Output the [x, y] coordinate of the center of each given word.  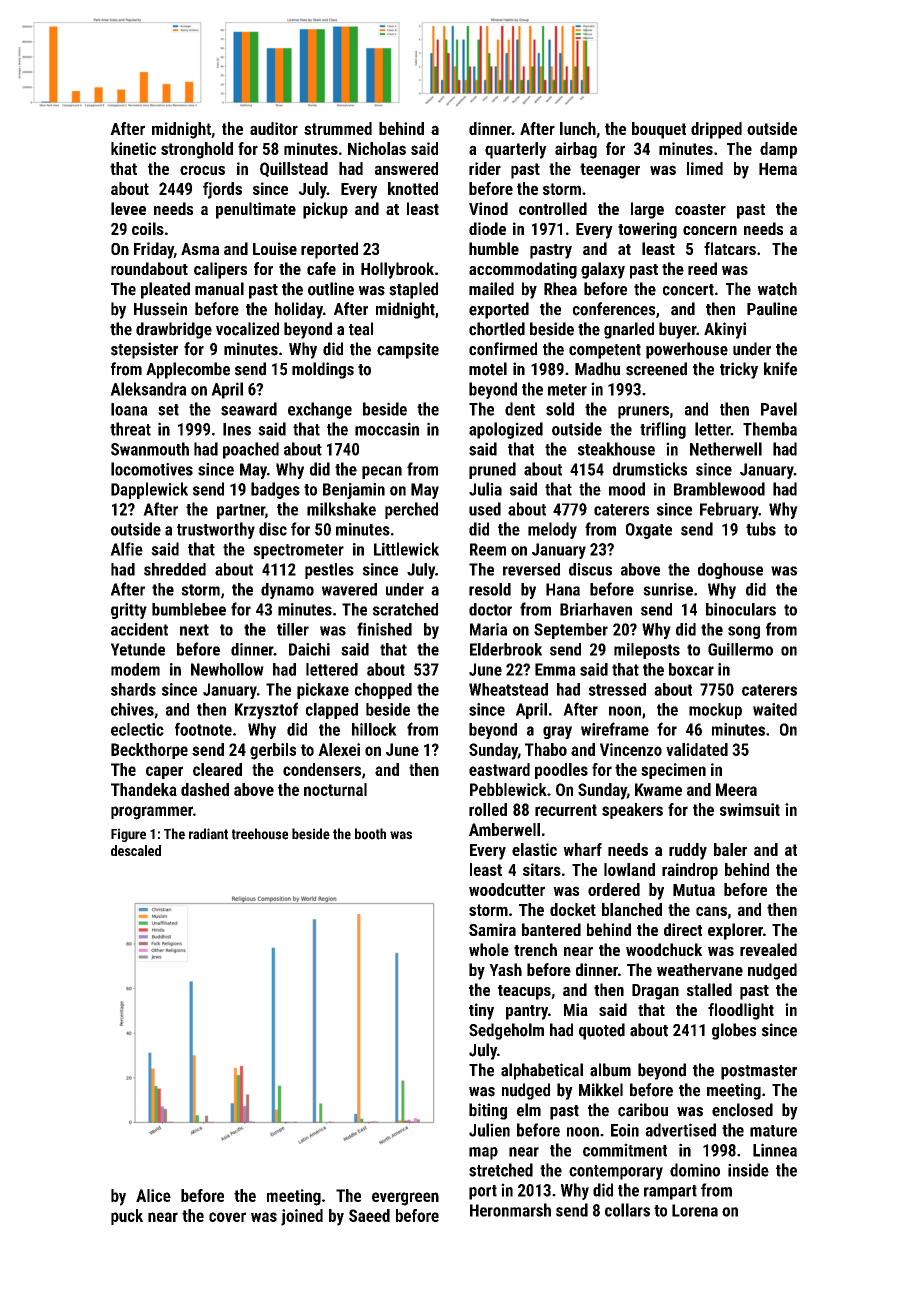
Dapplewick [149, 490]
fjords [222, 190]
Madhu [597, 369]
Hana [563, 589]
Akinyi [725, 330]
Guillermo [740, 649]
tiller [293, 629]
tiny [481, 1011]
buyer [677, 330]
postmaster [759, 1072]
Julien [489, 1130]
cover [227, 1217]
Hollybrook [397, 270]
